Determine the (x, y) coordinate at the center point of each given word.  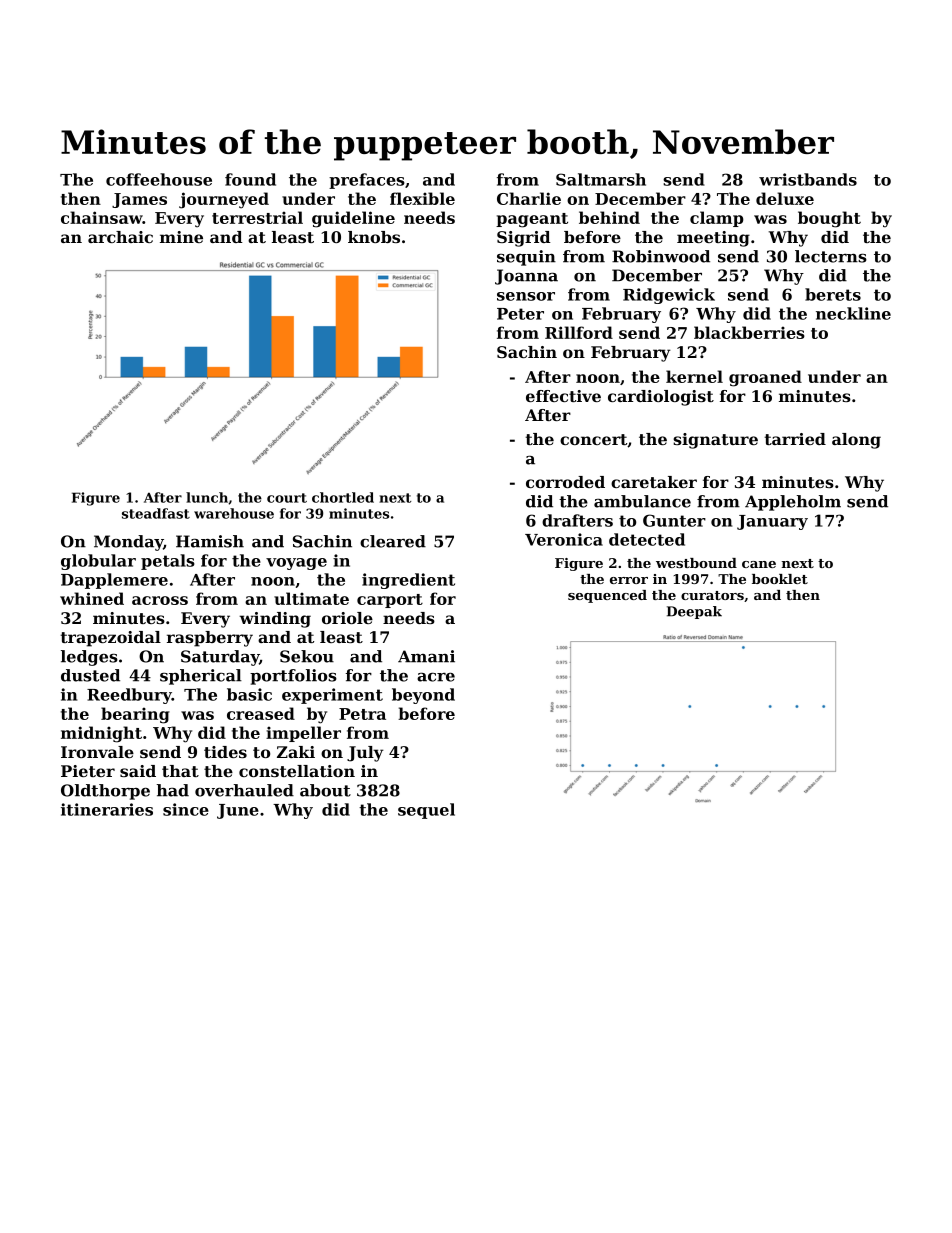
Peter (520, 314)
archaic (120, 237)
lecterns (831, 256)
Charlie (529, 198)
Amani (426, 656)
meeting (713, 239)
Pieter (88, 771)
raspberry (210, 639)
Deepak (694, 612)
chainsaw (102, 217)
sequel (426, 811)
